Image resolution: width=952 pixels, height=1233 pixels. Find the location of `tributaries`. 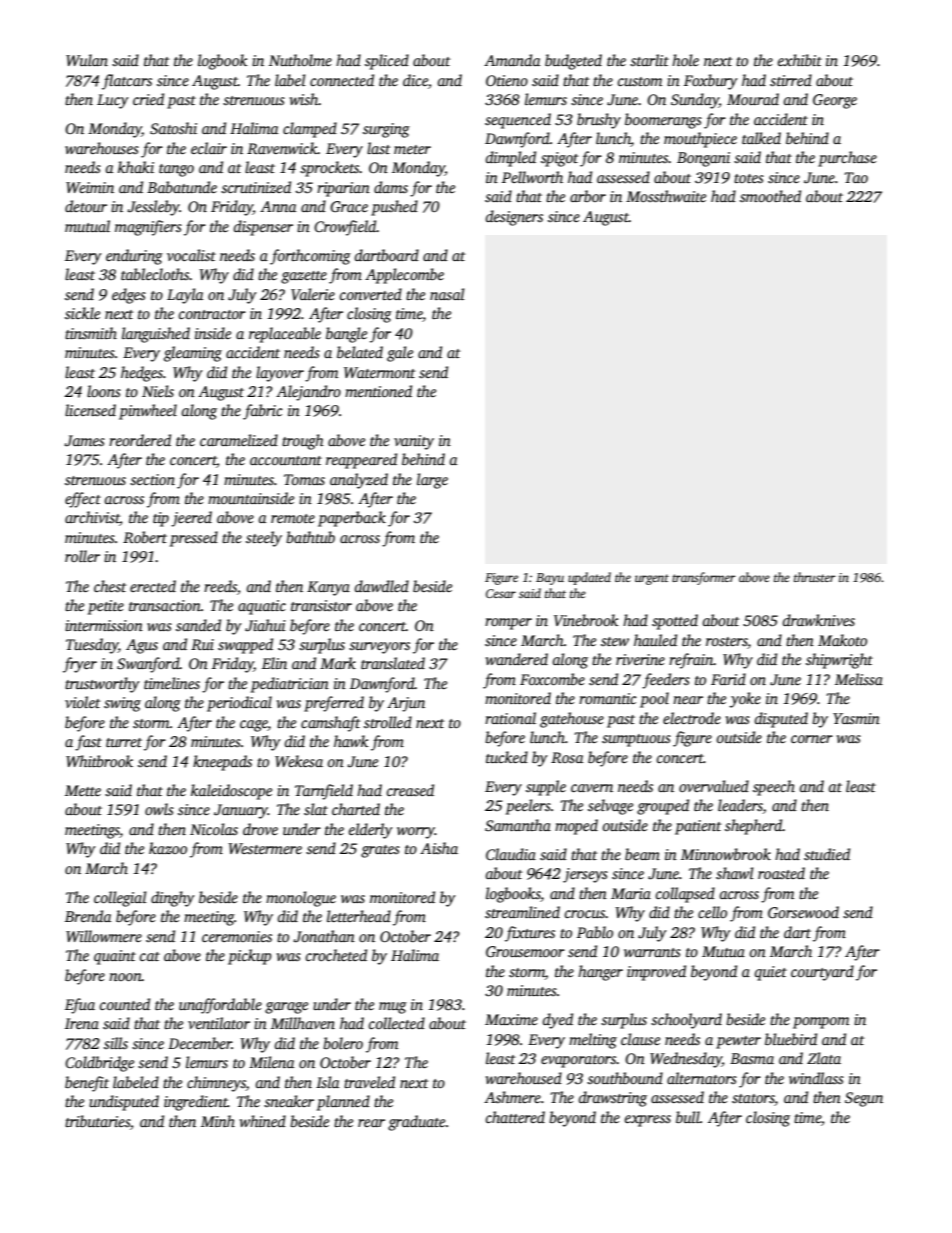

tributaries is located at coordinates (97, 1121).
